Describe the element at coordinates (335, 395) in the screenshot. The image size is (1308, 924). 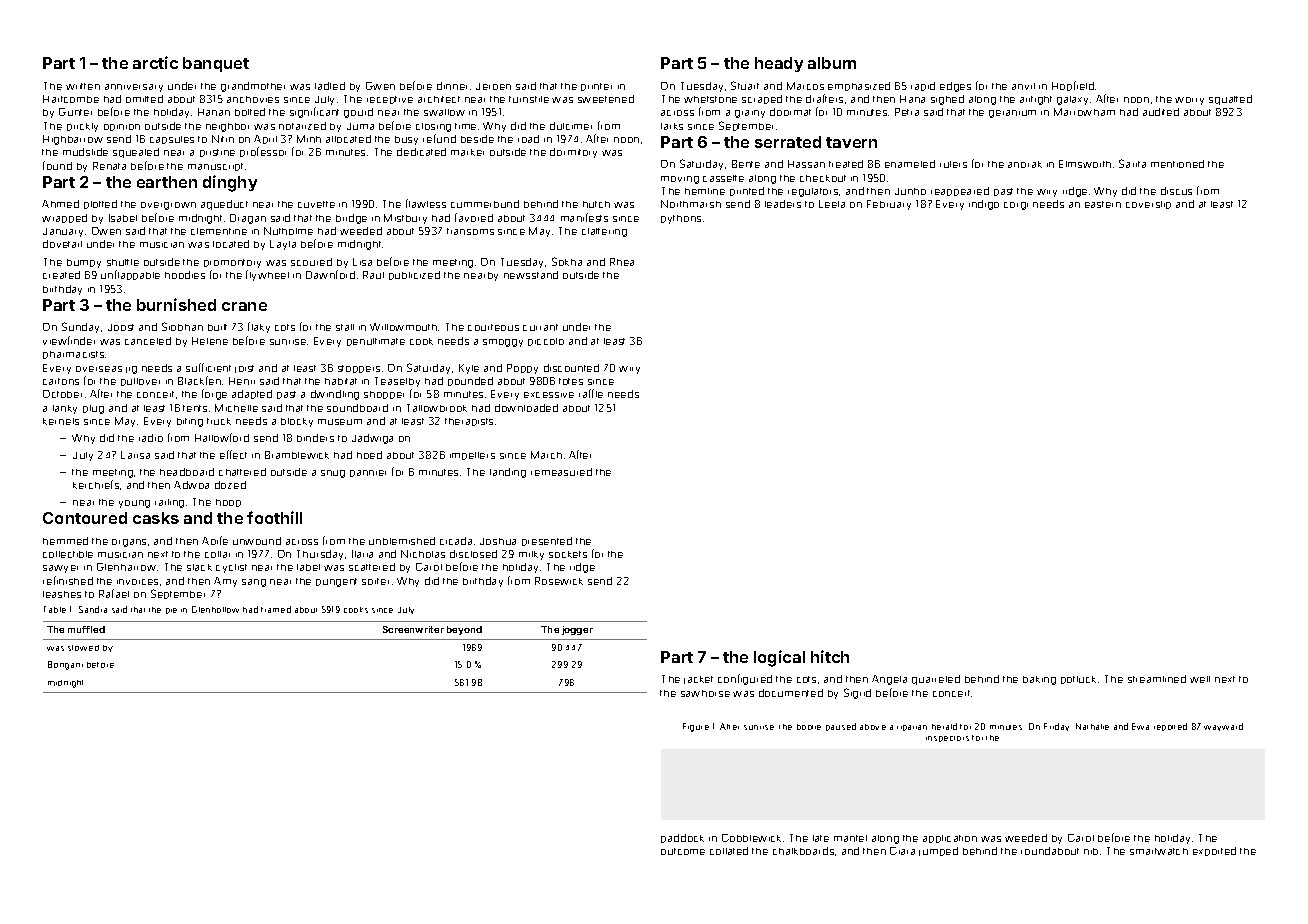
I see `dwindling` at that location.
